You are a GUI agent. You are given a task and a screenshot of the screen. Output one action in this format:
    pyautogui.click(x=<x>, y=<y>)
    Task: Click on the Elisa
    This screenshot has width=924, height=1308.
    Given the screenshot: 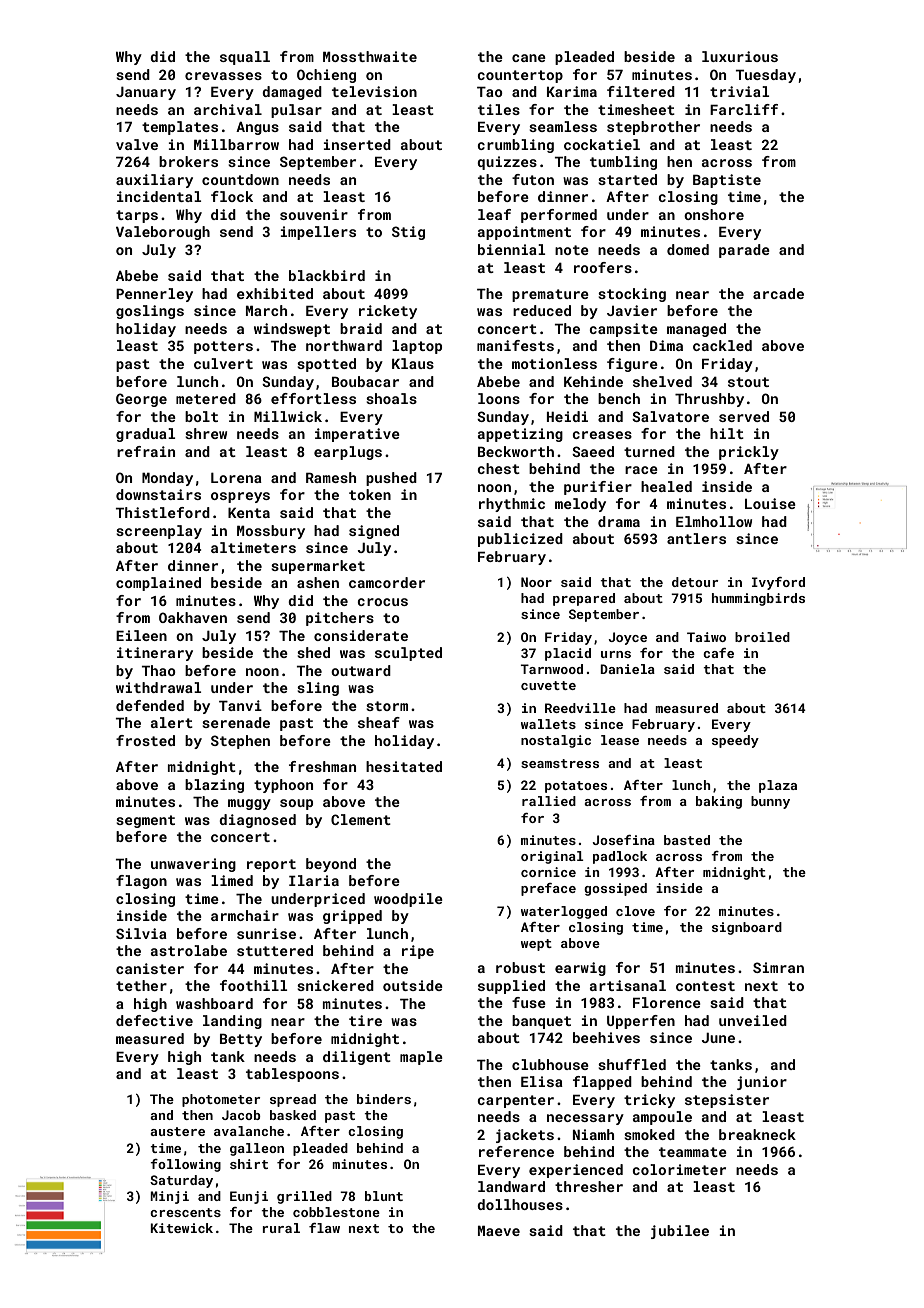 What is the action you would take?
    pyautogui.click(x=542, y=1081)
